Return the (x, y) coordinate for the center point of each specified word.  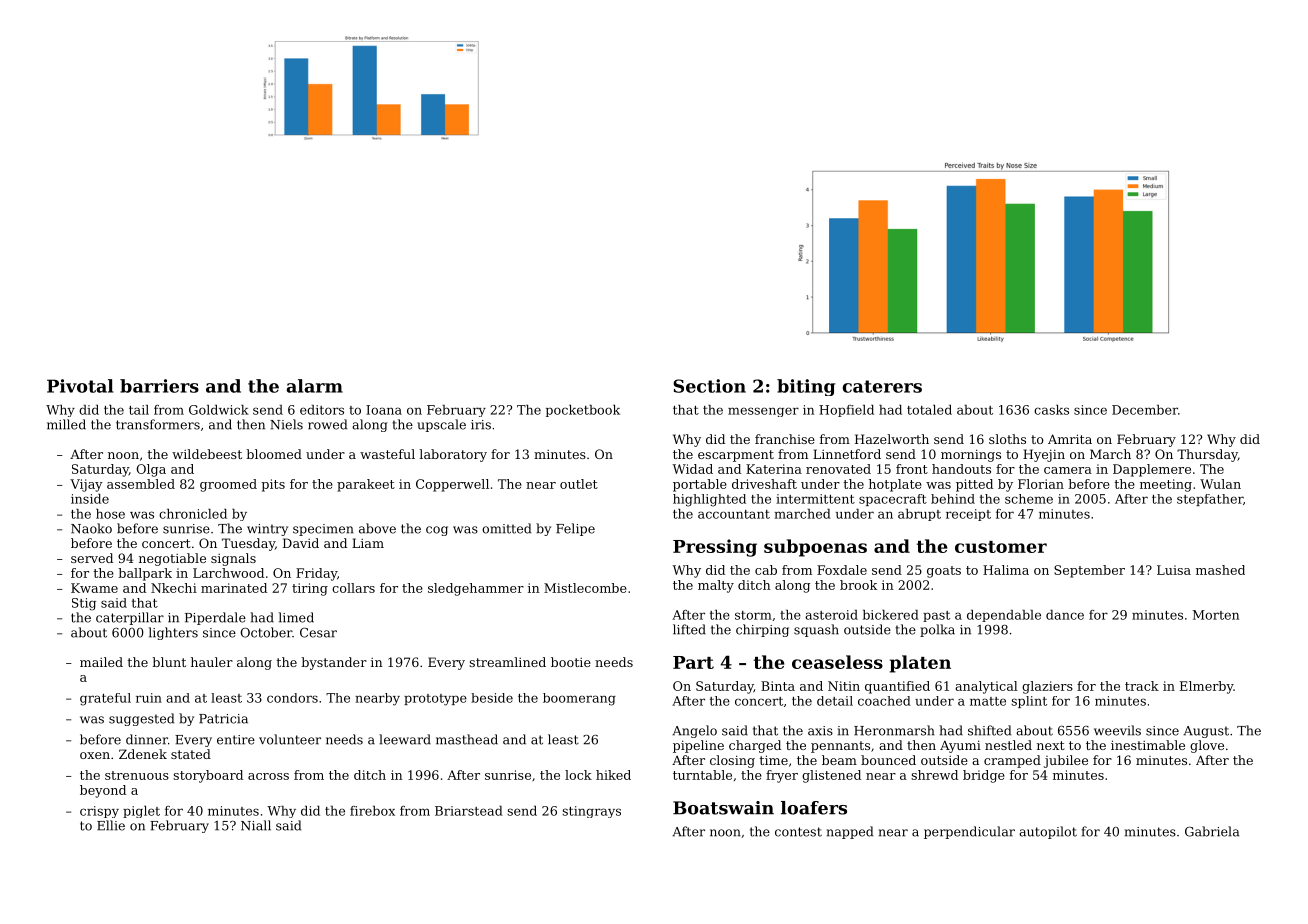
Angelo (695, 731)
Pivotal (80, 386)
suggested (141, 719)
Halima (1006, 570)
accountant (734, 514)
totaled (929, 410)
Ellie (111, 825)
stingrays (591, 812)
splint (1029, 702)
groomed (228, 485)
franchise (785, 439)
